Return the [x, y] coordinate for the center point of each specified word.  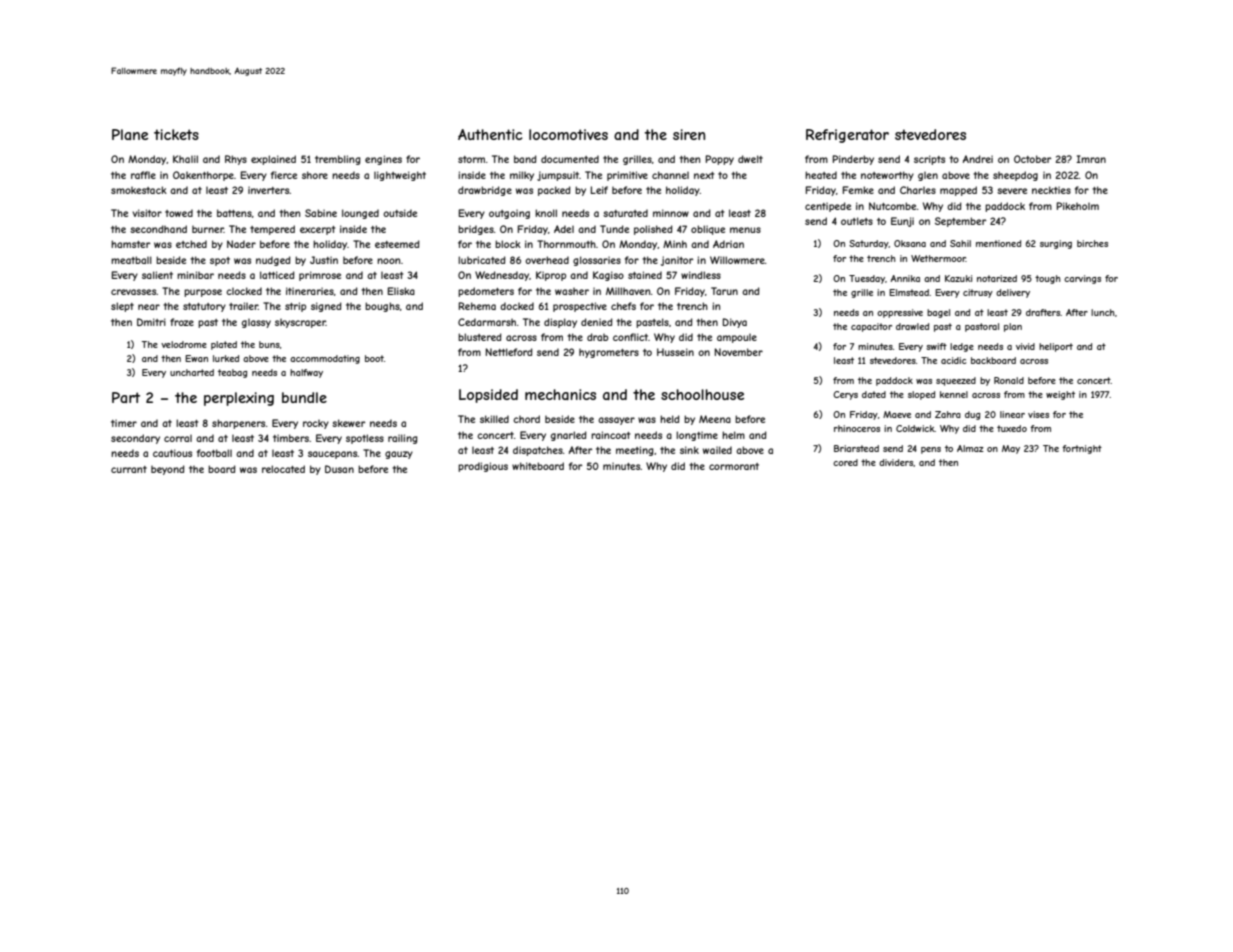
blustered [480, 337]
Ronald [1009, 380]
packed [554, 191]
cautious [172, 453]
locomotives [568, 134]
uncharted [192, 372]
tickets [176, 134]
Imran [1091, 159]
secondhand [158, 229]
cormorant [734, 466]
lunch [1103, 312]
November [739, 352]
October [1032, 159]
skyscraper [300, 323]
